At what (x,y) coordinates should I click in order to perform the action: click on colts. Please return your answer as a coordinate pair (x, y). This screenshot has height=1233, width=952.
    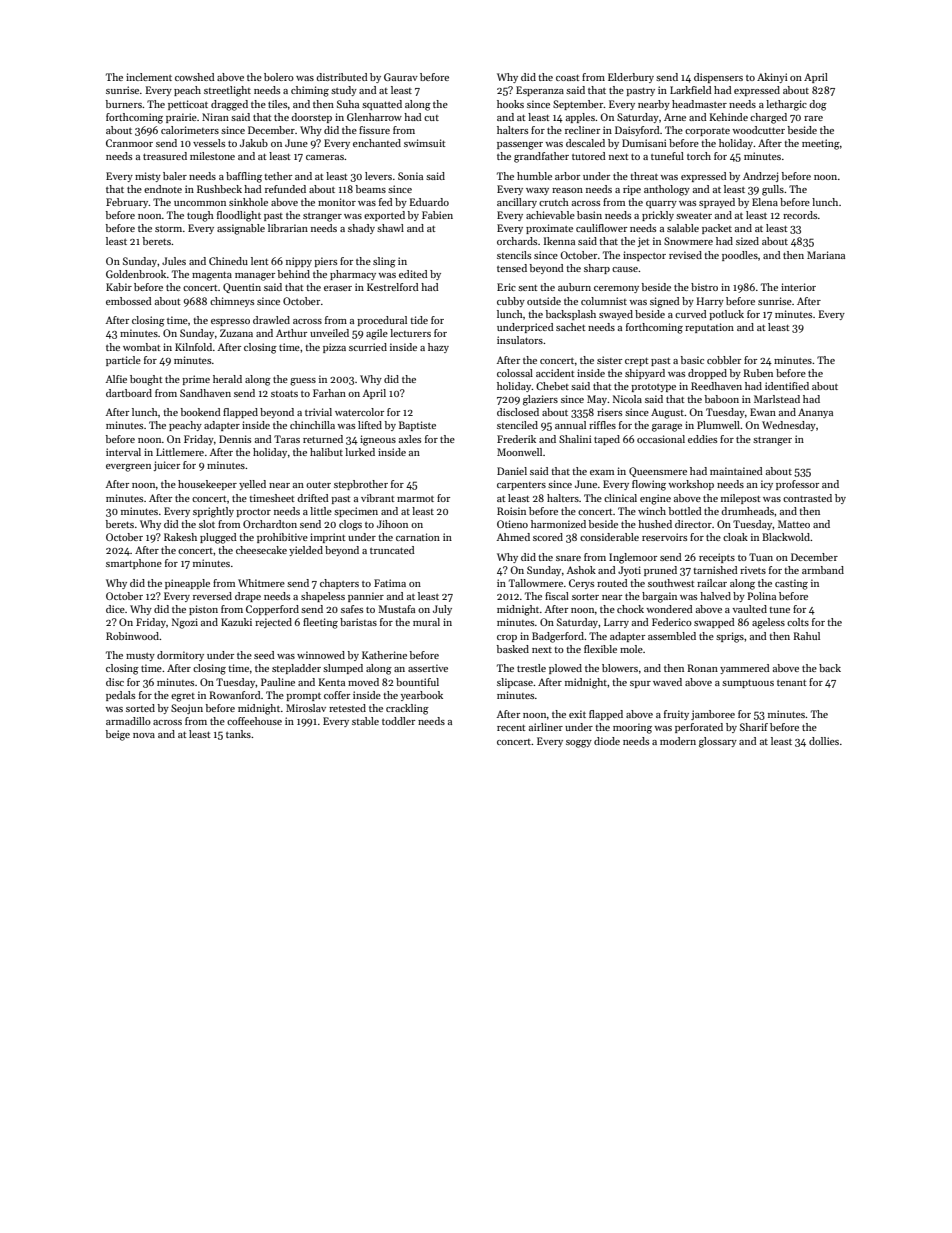
    Looking at the image, I should click on (798, 622).
